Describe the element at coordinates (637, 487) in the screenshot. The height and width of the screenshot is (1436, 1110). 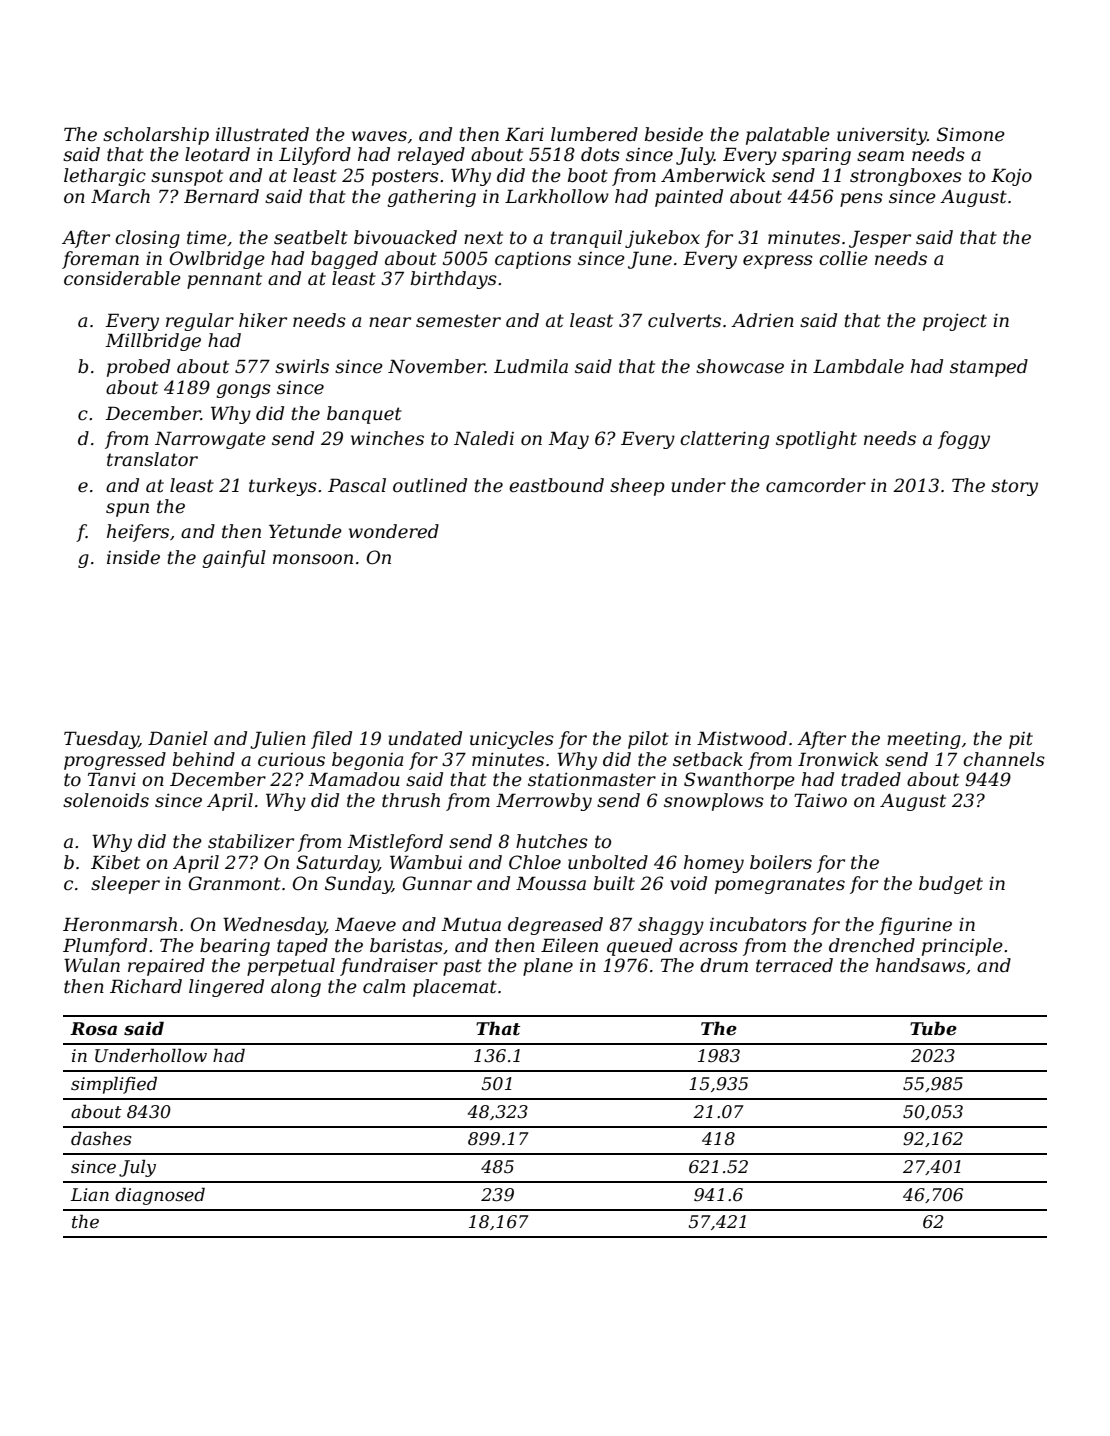
I see `sheep` at that location.
